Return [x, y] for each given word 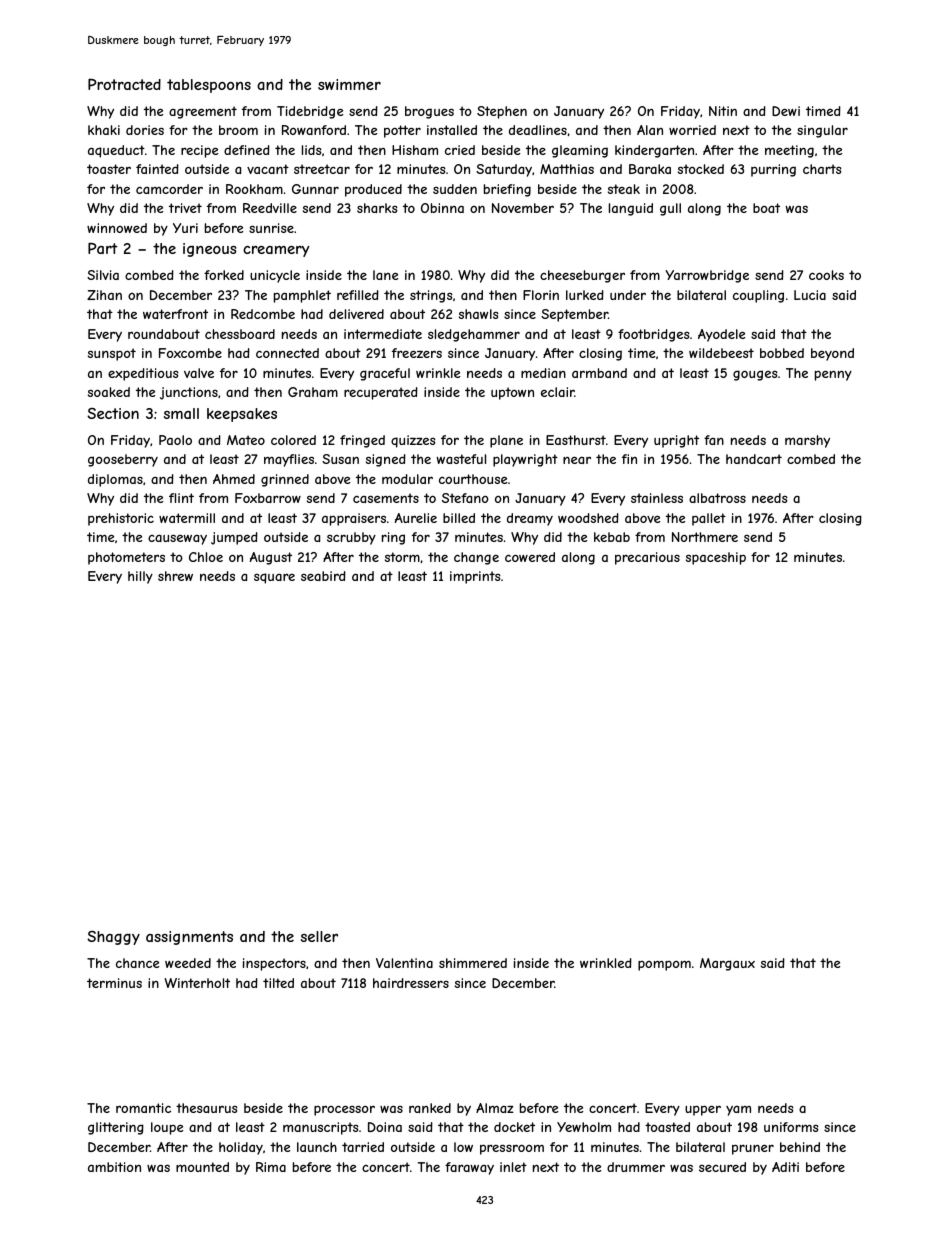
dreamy [530, 519]
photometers [126, 558]
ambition [114, 1167]
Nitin [723, 111]
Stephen [502, 112]
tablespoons [209, 86]
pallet [709, 519]
